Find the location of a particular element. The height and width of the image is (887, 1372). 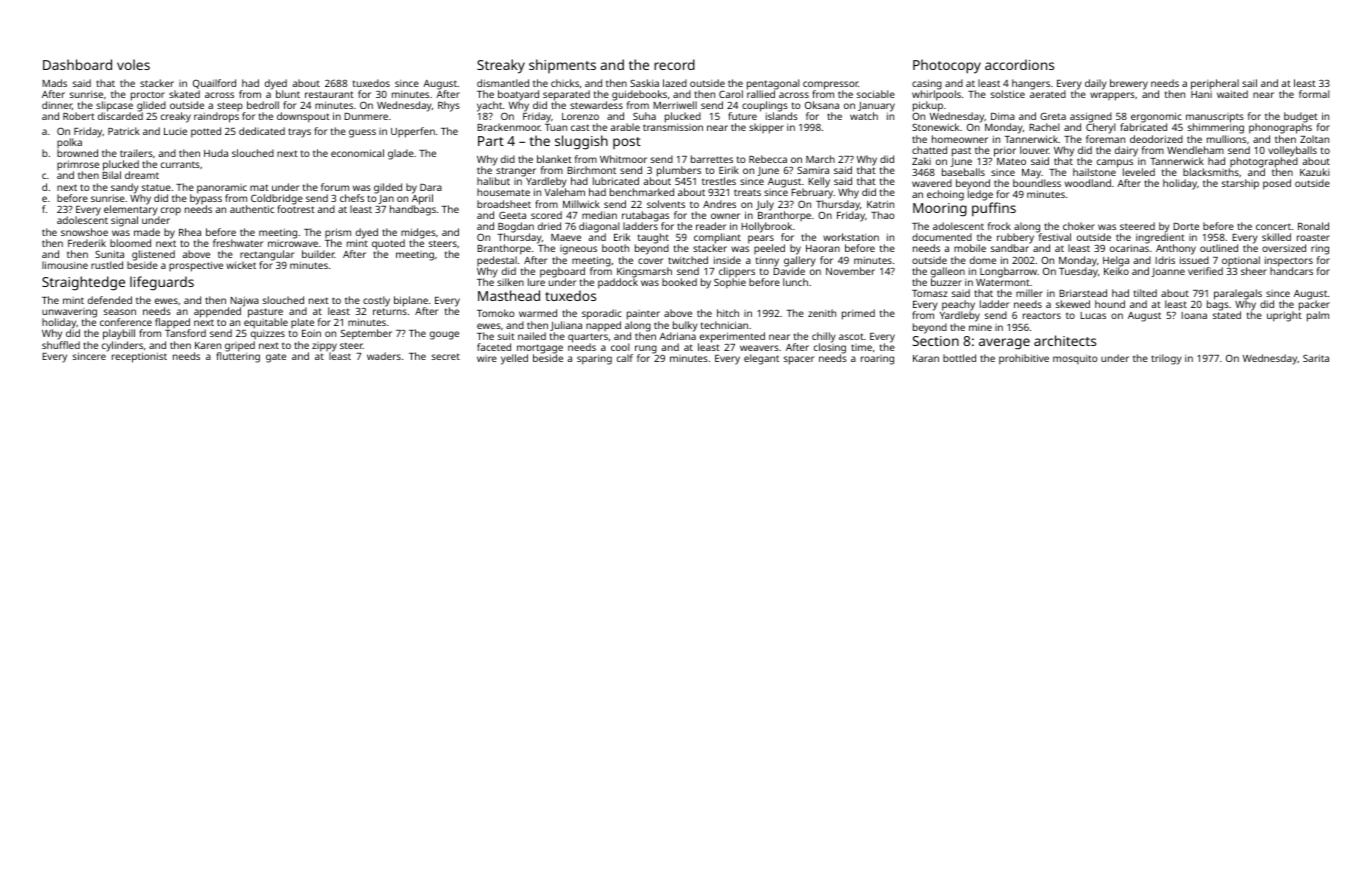

Tomasz is located at coordinates (929, 293).
